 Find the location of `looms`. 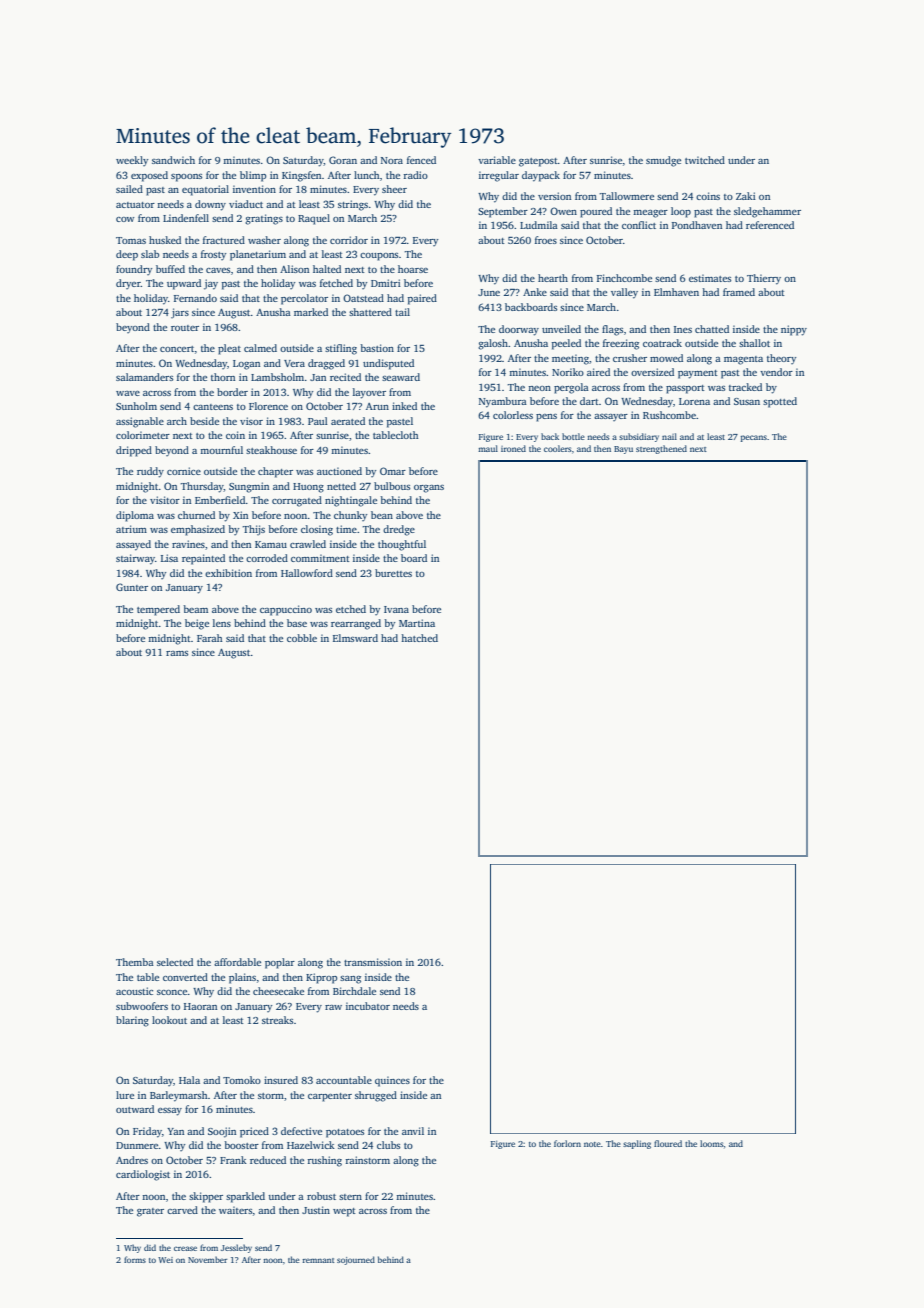

looms is located at coordinates (712, 1143).
